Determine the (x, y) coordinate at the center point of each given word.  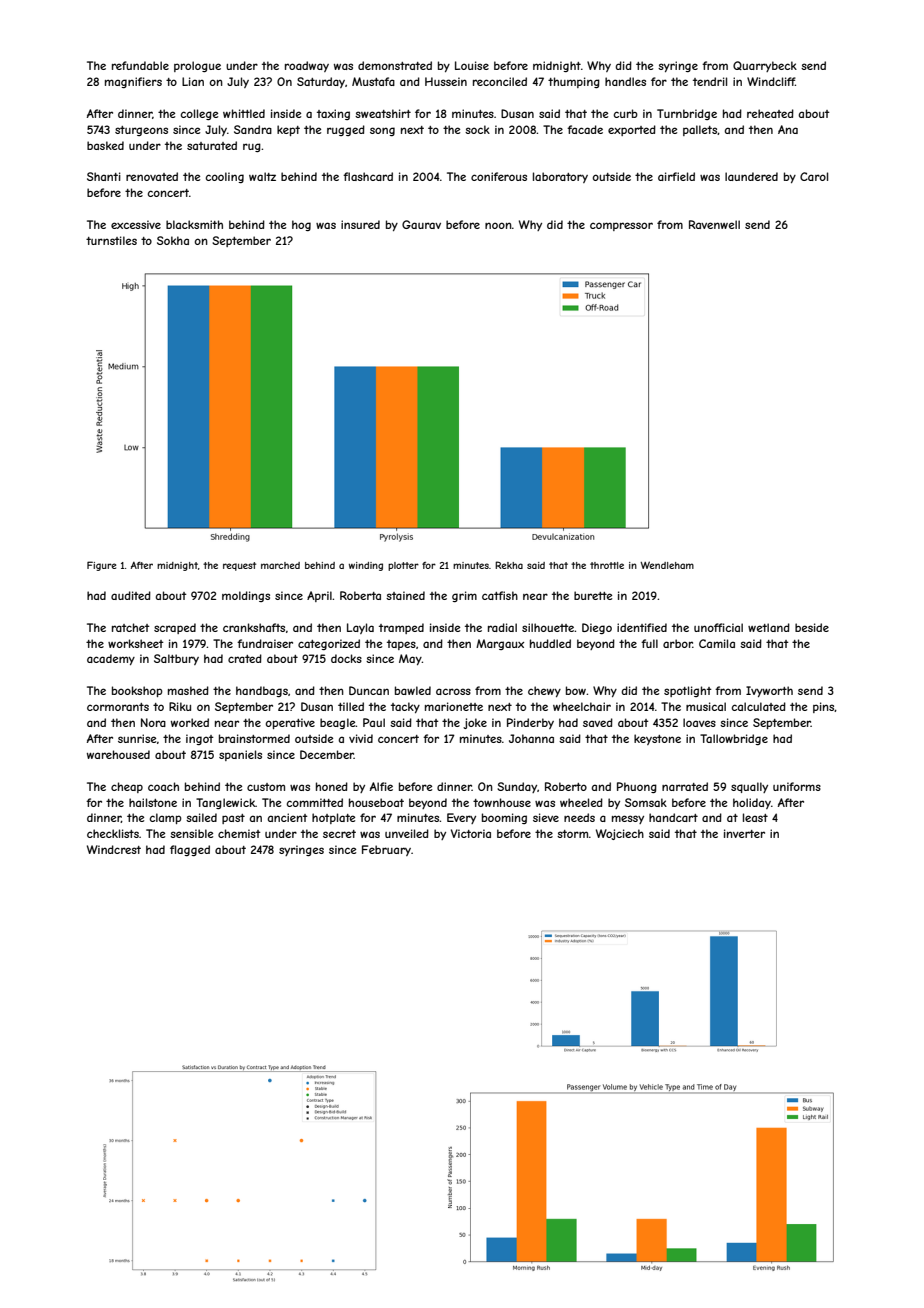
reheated (770, 113)
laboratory (560, 177)
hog (301, 225)
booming (504, 818)
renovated (152, 176)
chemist (239, 833)
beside (812, 627)
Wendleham (667, 565)
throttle (607, 565)
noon (498, 225)
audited (131, 595)
